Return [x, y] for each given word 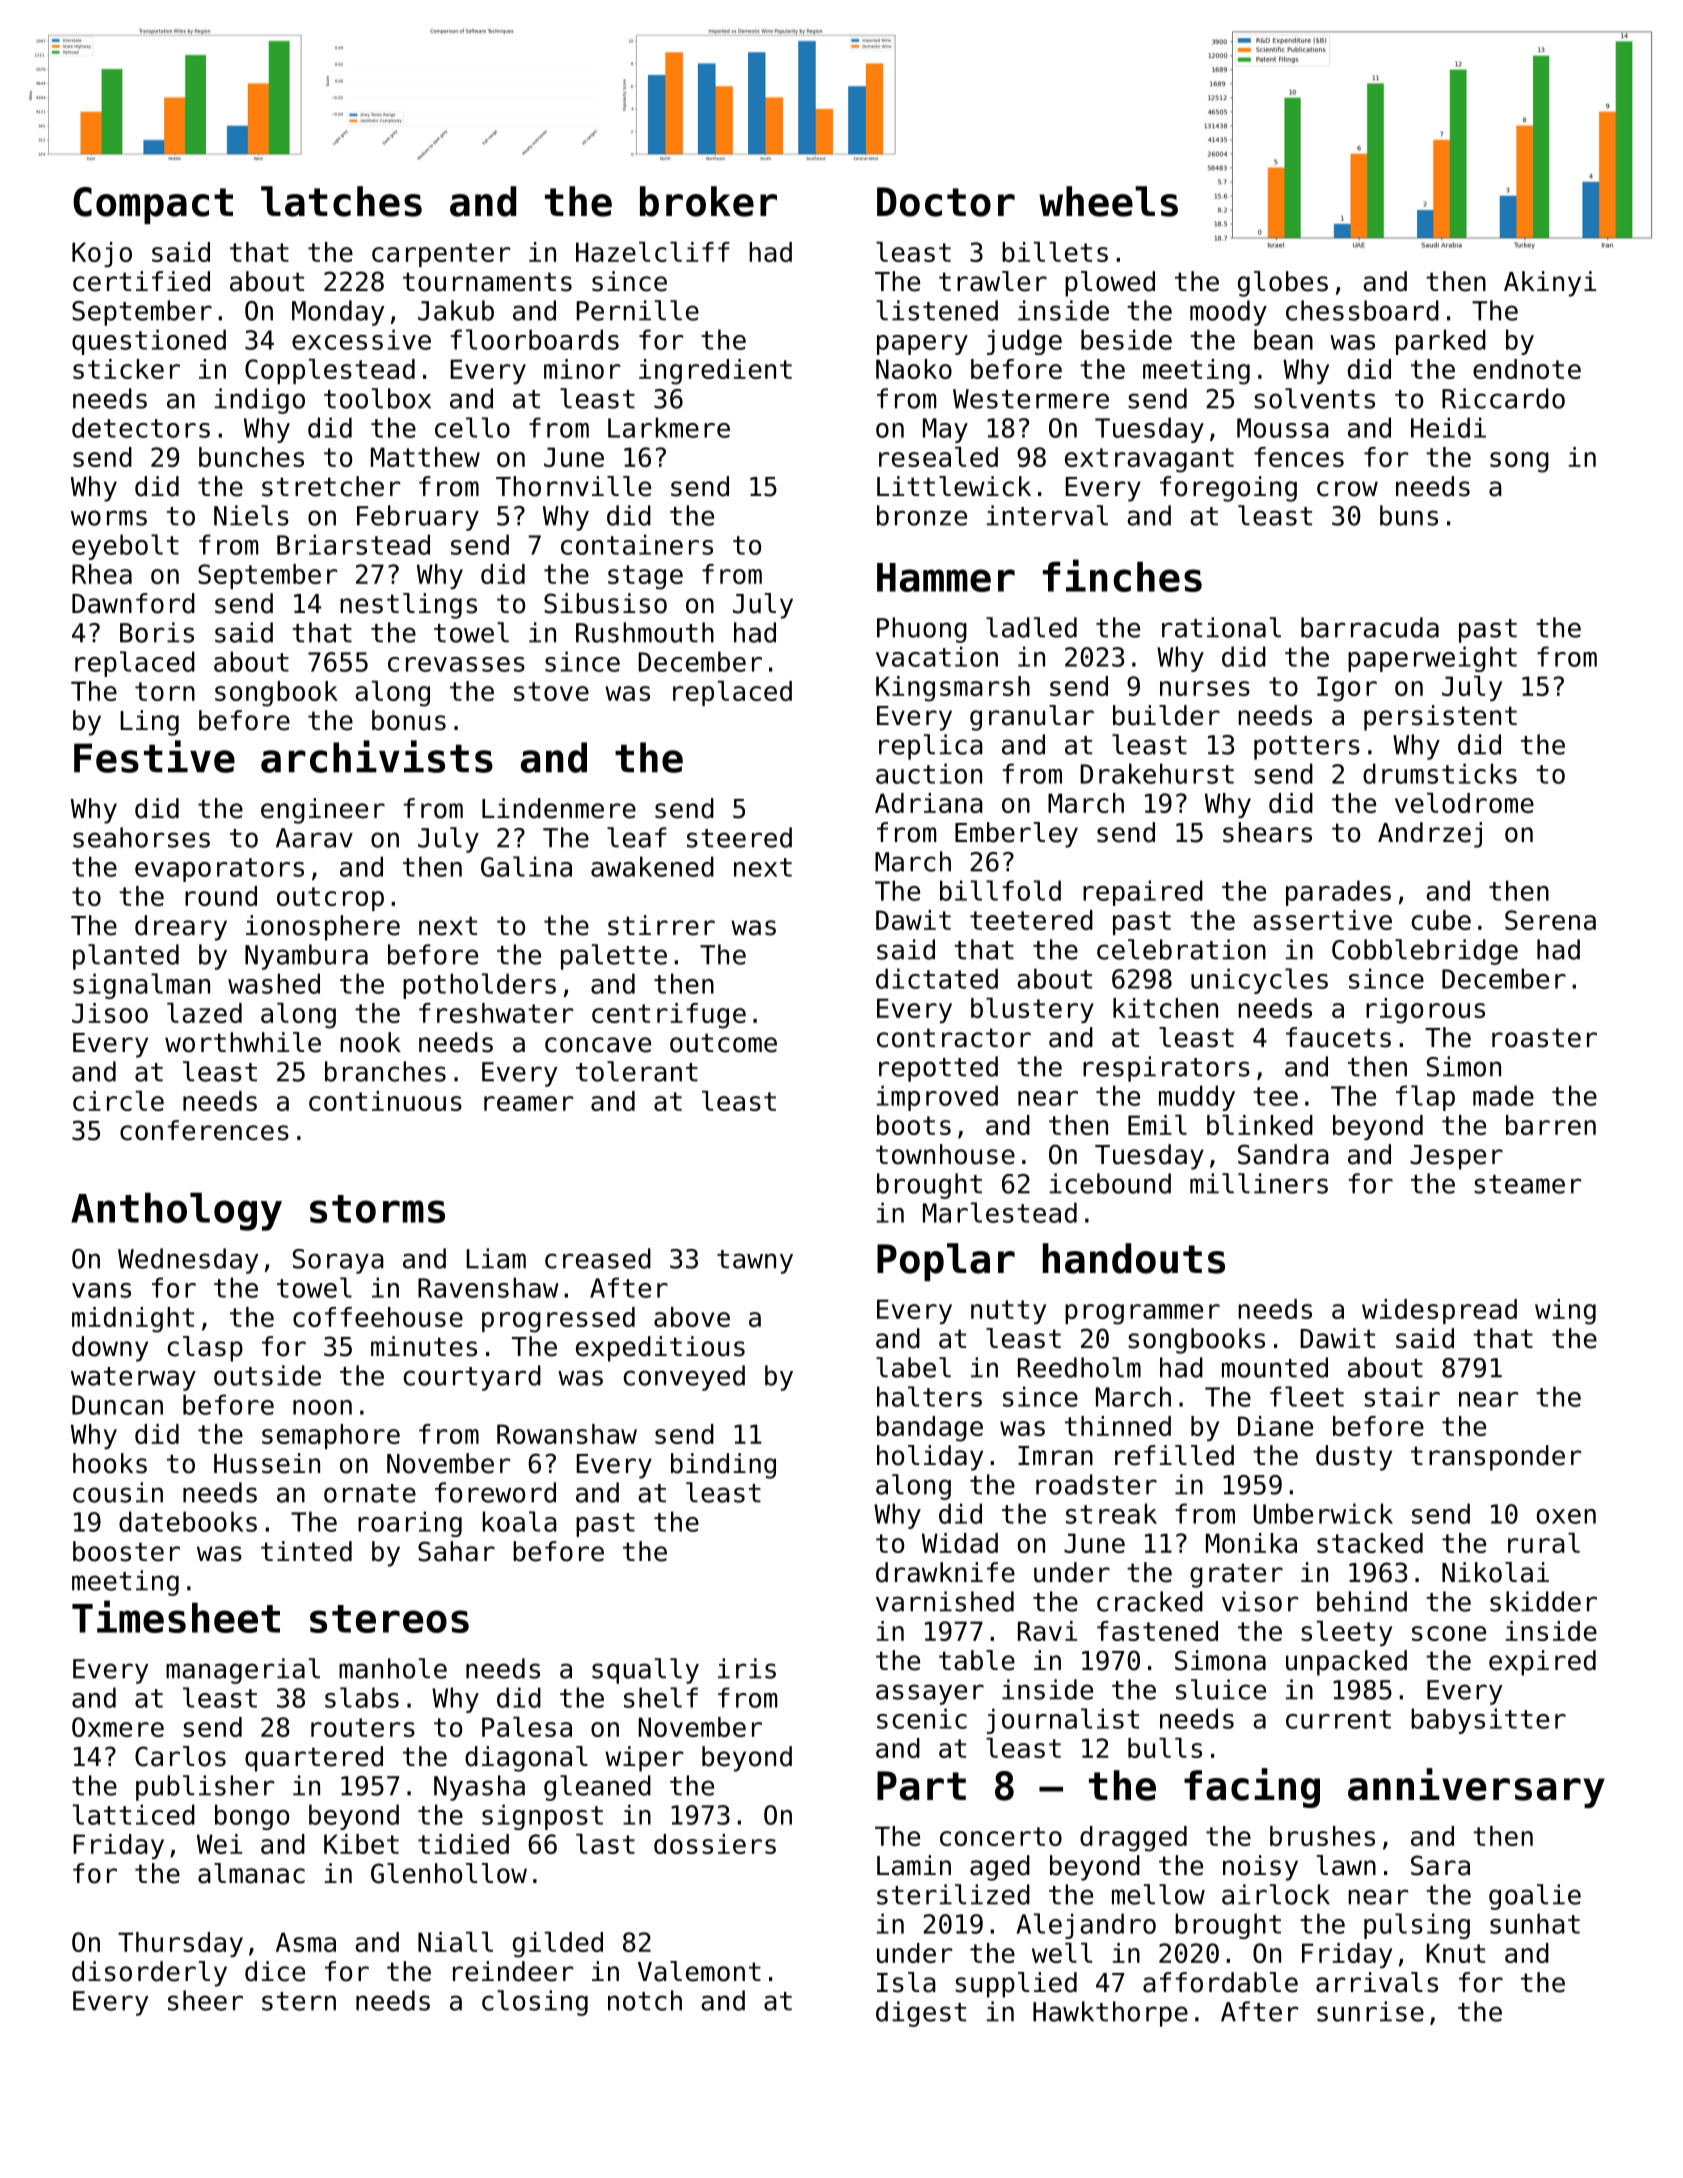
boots [914, 1125]
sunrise [1370, 2011]
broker [708, 201]
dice [275, 1971]
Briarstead [353, 544]
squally [645, 1671]
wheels [1108, 201]
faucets [1338, 1037]
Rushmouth [645, 632]
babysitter [1488, 1721]
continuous [385, 1101]
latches [341, 201]
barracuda [1370, 627]
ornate [370, 1493]
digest [921, 2014]
